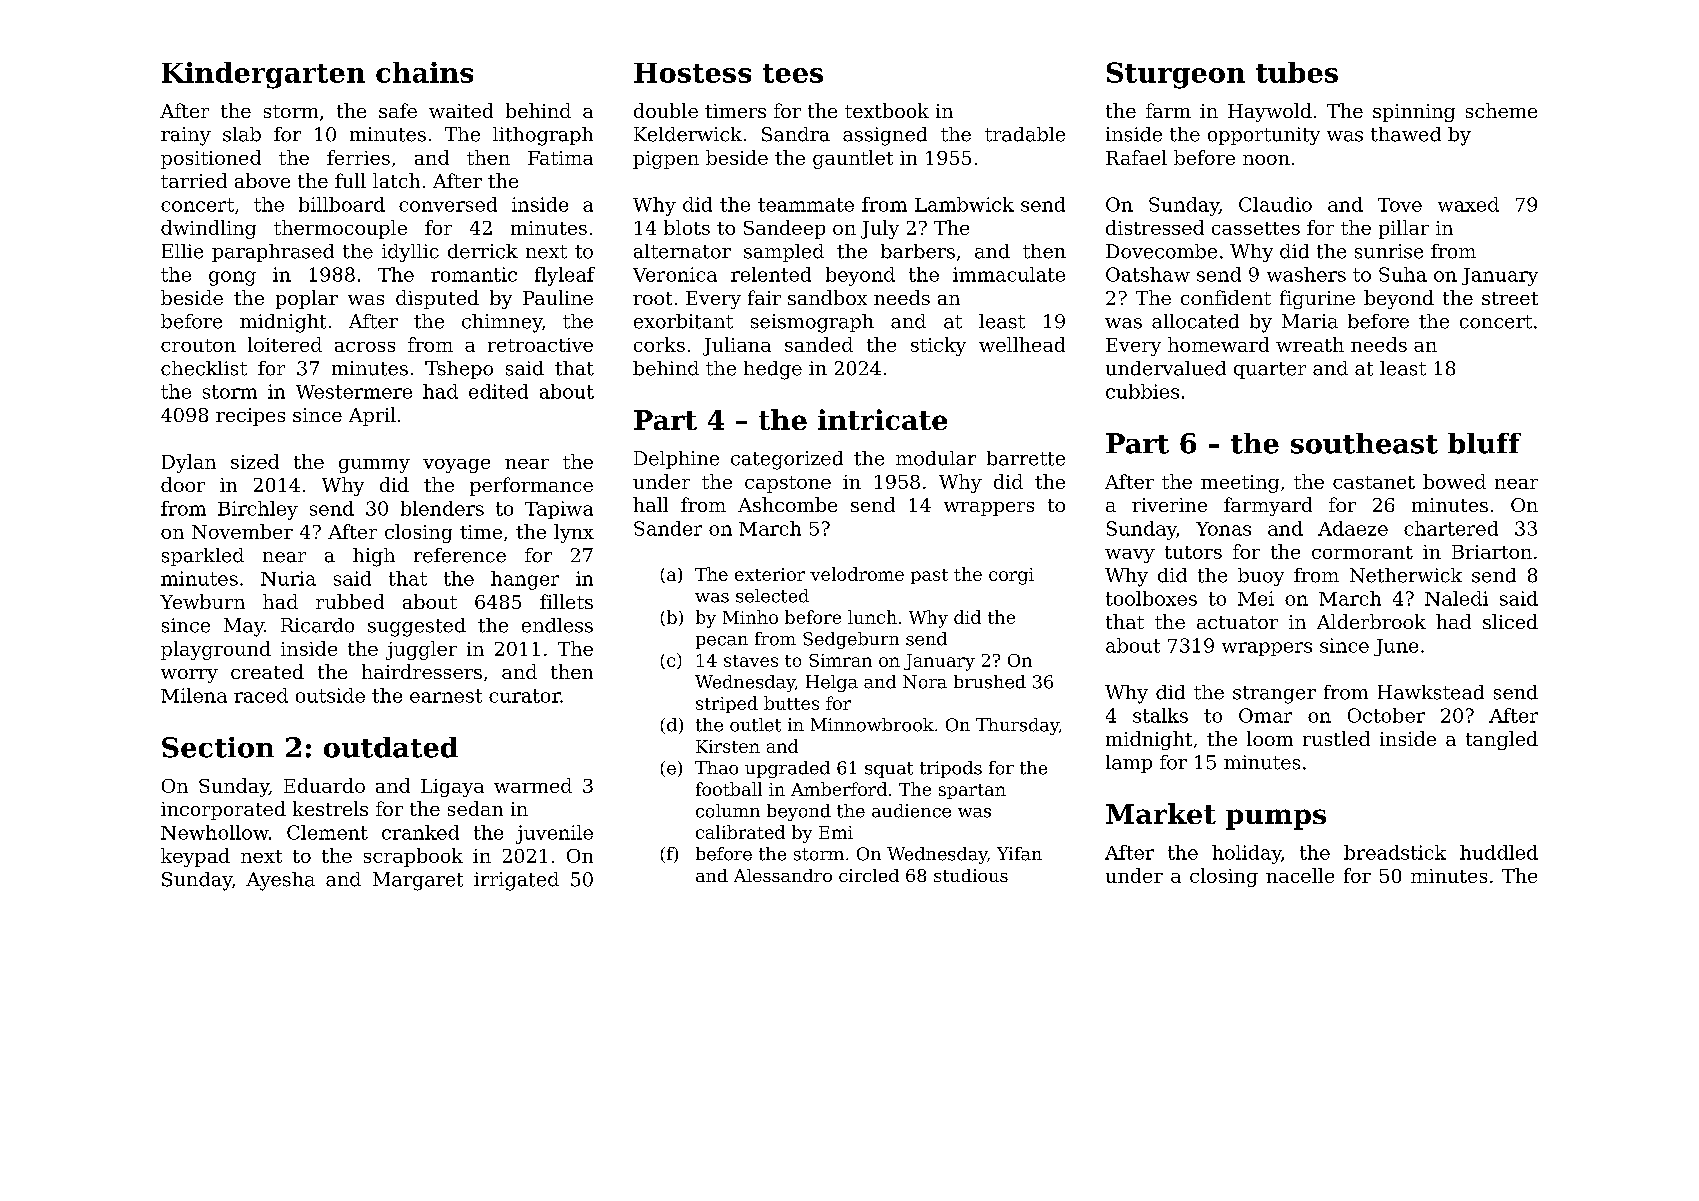  Describe the element at coordinates (872, 617) in the screenshot. I see `lunch` at that location.
